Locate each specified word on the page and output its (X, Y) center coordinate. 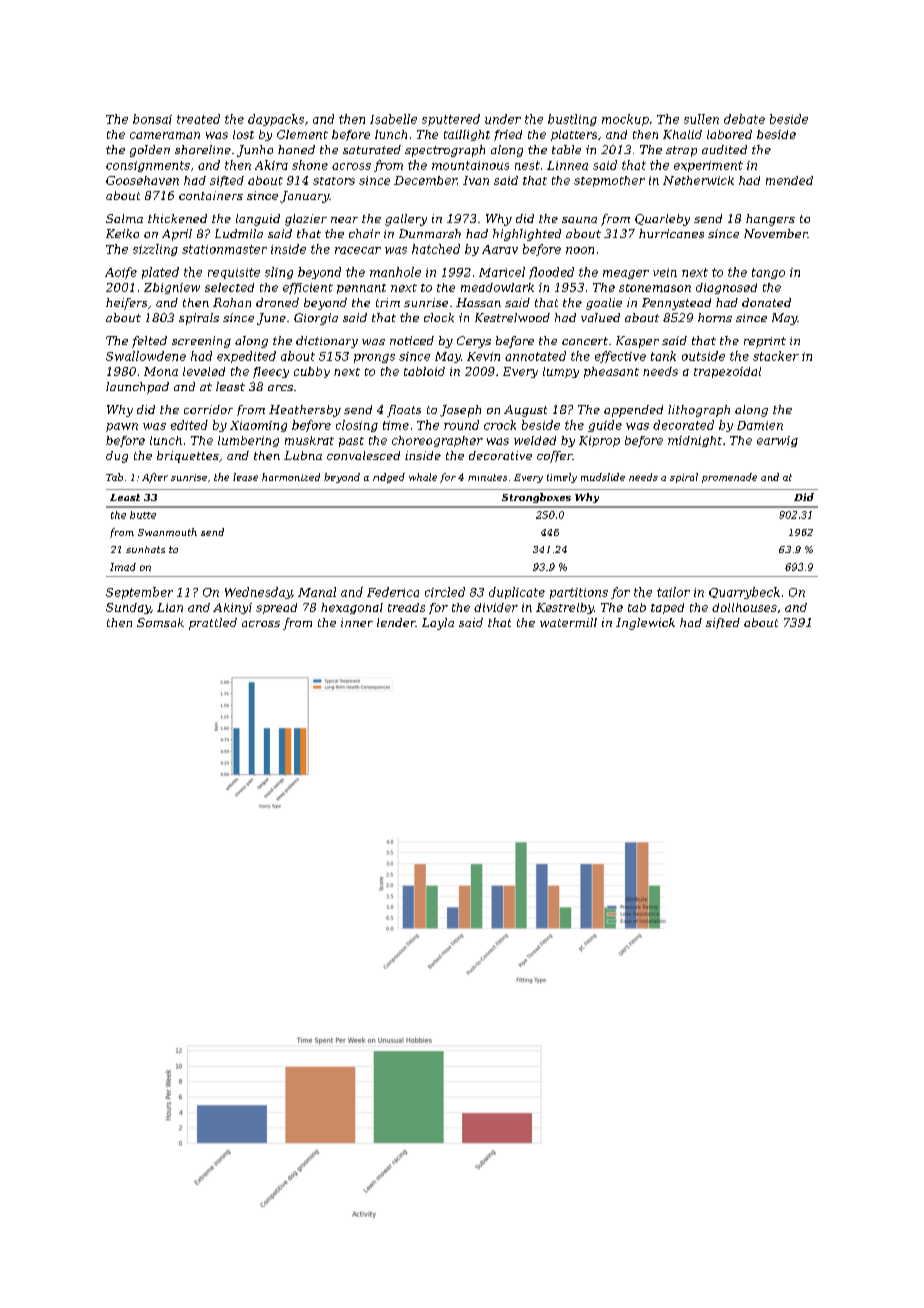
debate (744, 119)
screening (201, 342)
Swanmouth (167, 532)
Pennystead (676, 304)
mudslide (603, 477)
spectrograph (445, 151)
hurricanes (671, 233)
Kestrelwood (512, 317)
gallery (406, 220)
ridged (389, 478)
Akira (271, 165)
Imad (123, 567)
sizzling (155, 250)
